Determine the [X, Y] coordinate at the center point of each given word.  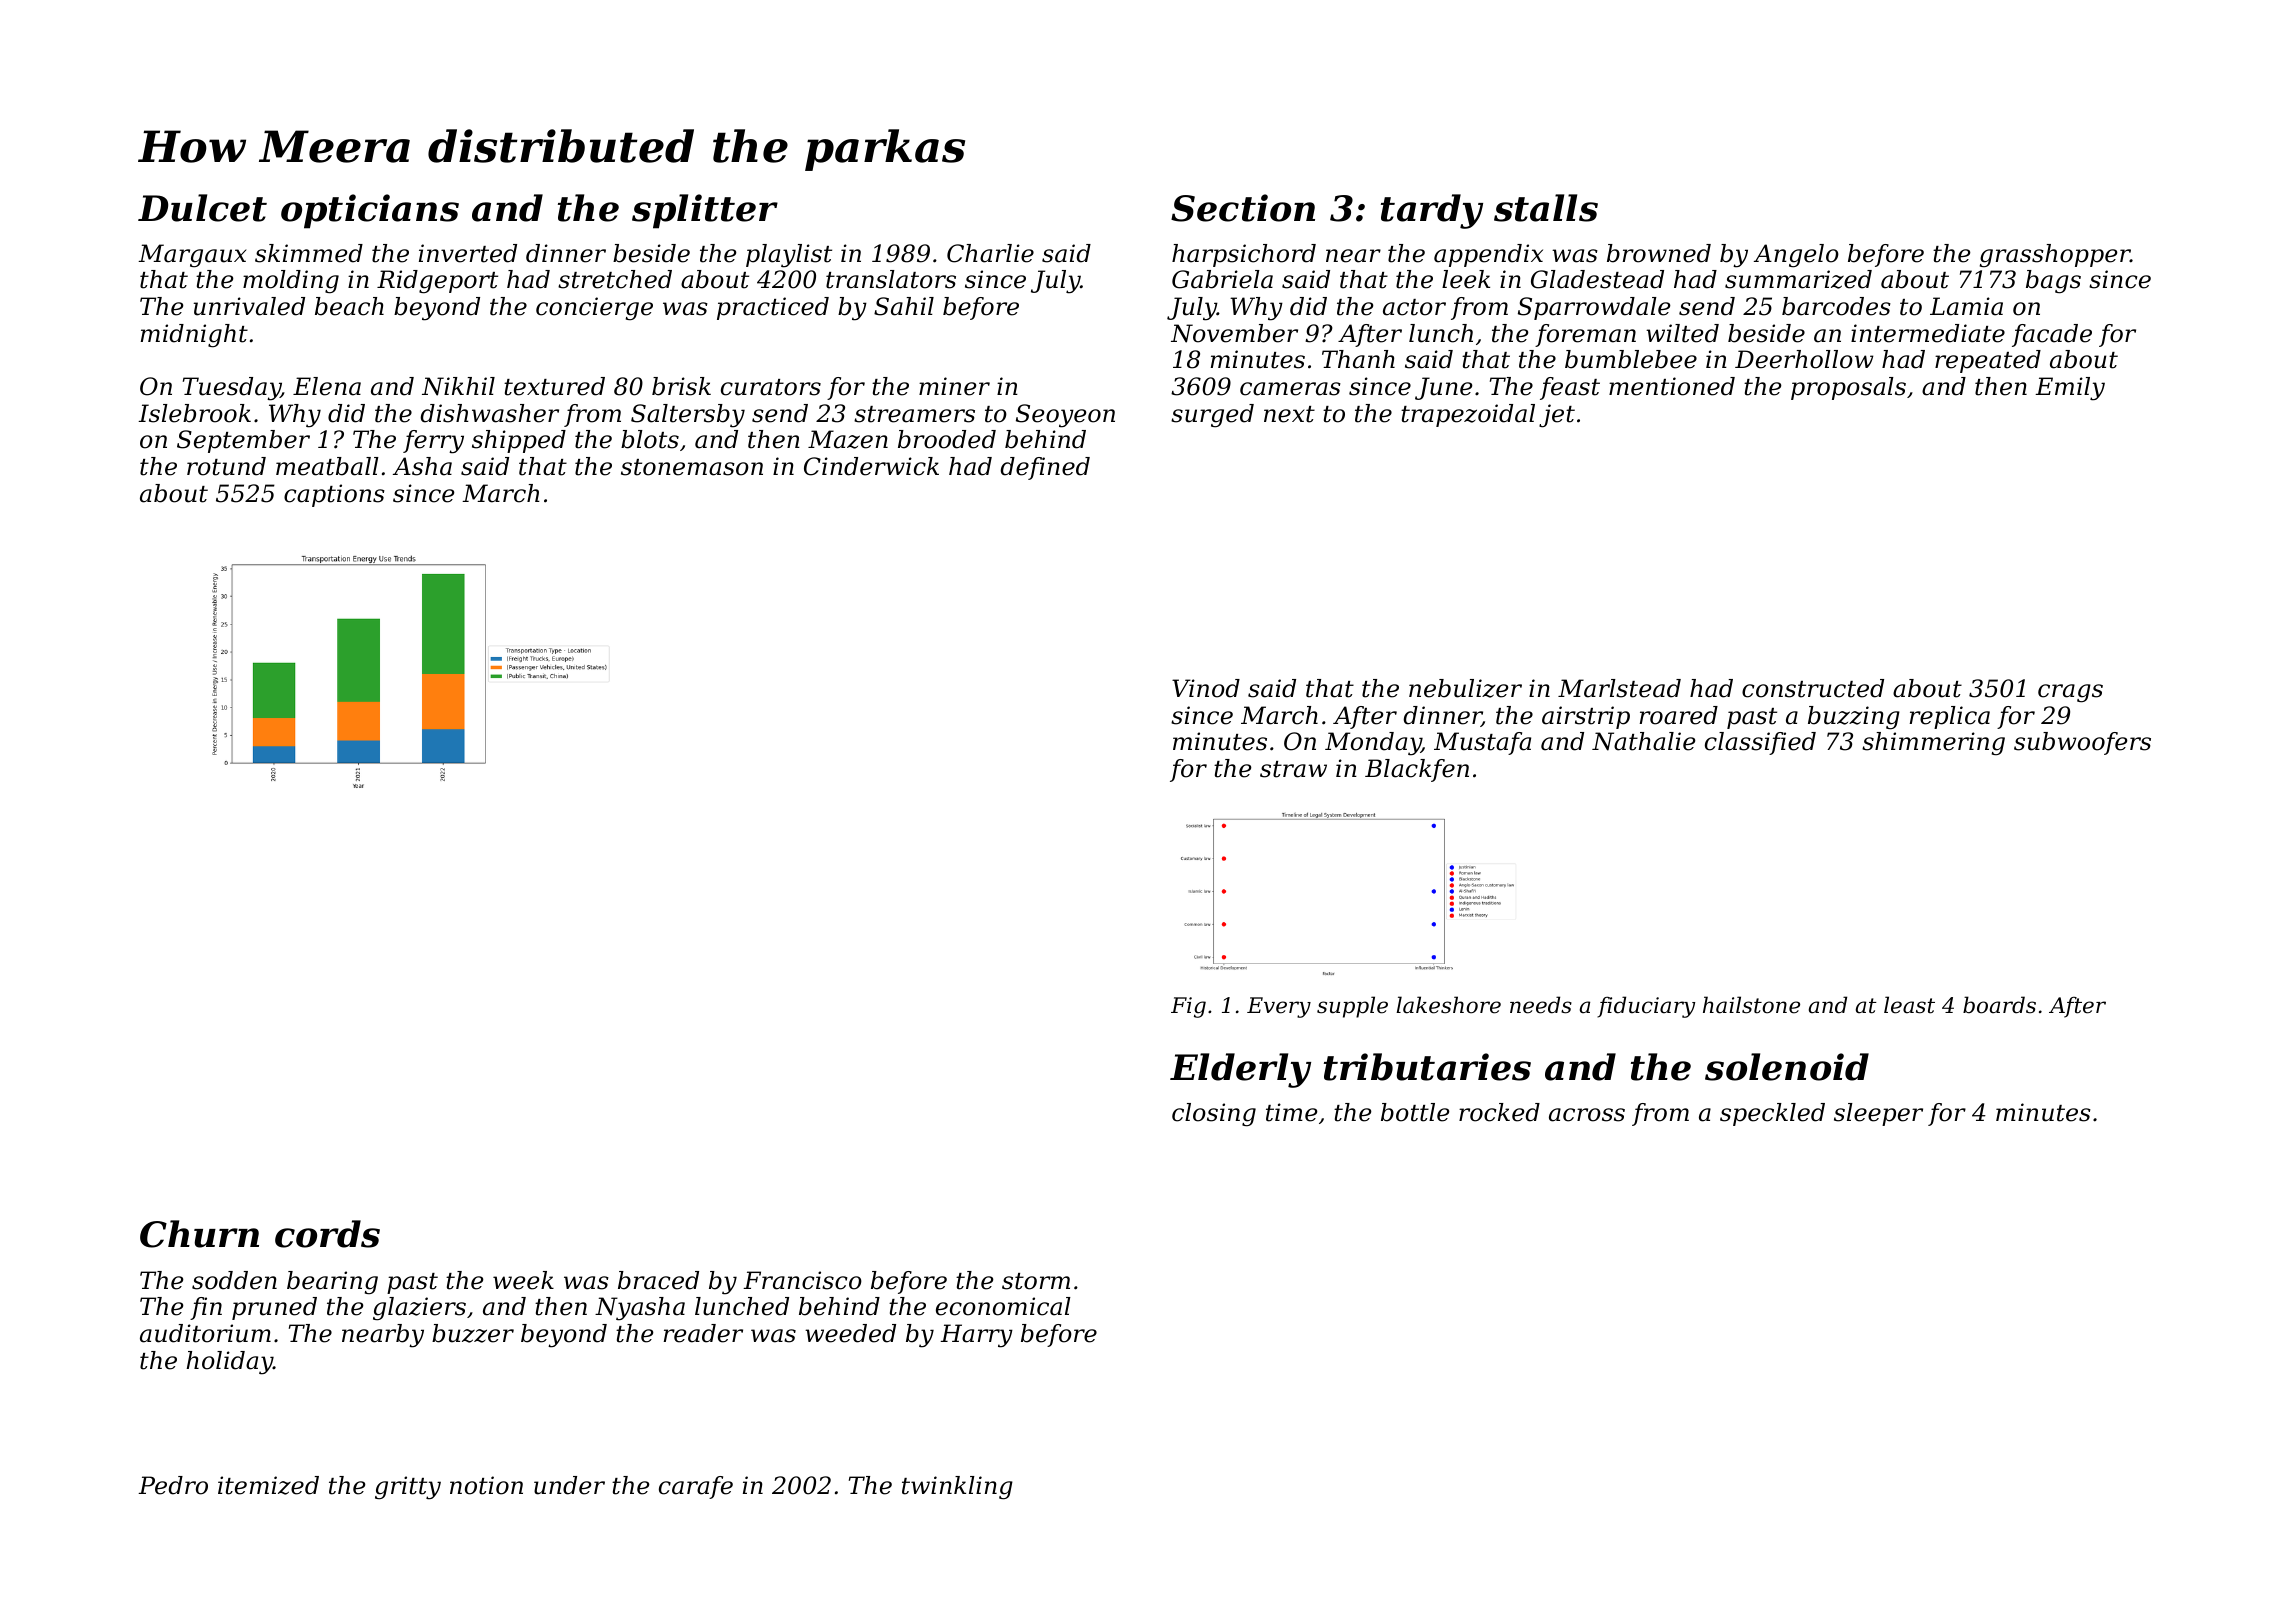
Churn [199, 1234]
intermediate [1928, 333]
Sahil [904, 306]
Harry [976, 1336]
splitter [705, 211]
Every [1279, 1007]
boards [1999, 1005]
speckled [1772, 1114]
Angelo [1796, 256]
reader [703, 1333]
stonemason [692, 467]
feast [1570, 388]
